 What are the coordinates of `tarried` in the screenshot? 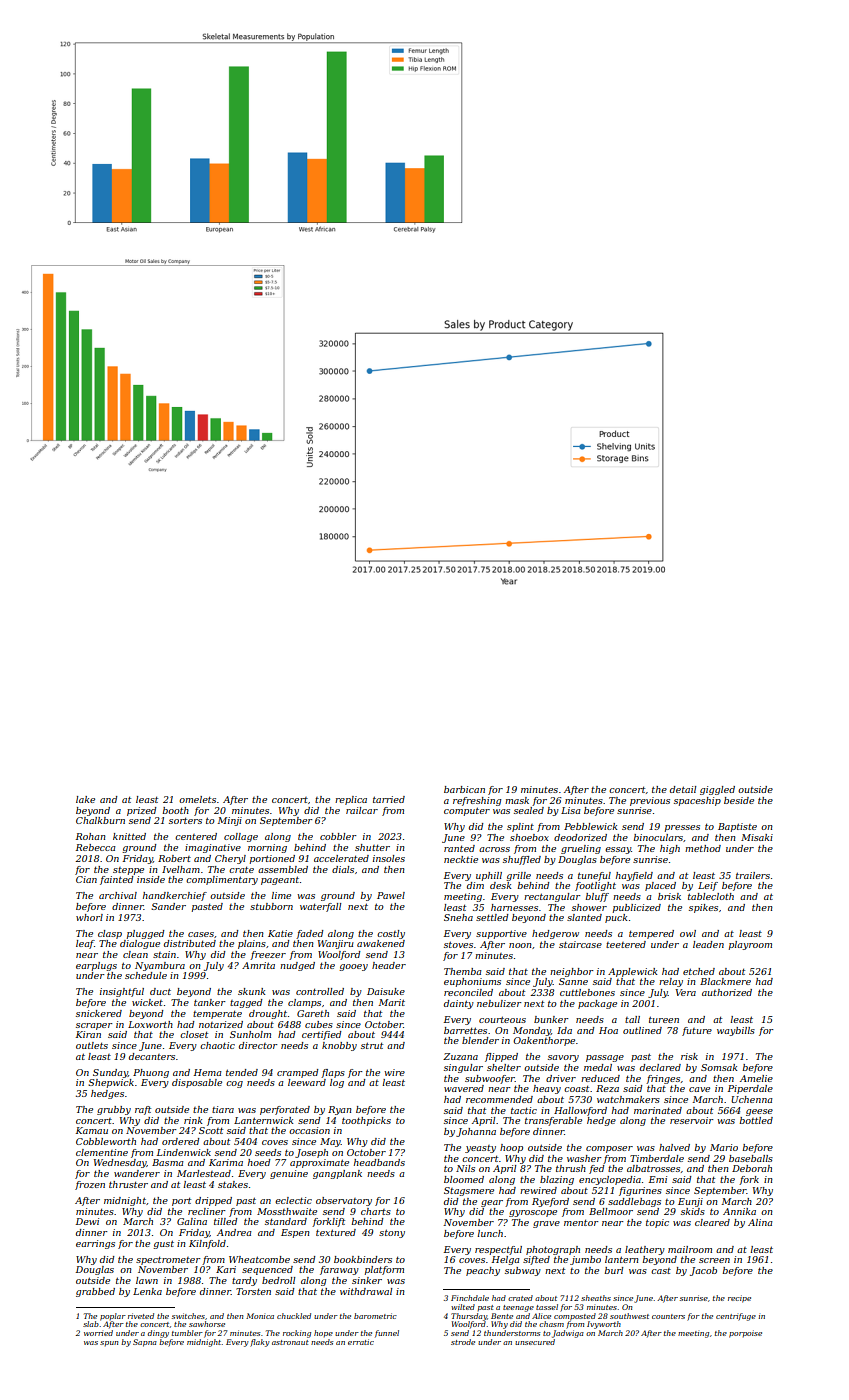 It's located at (389, 799).
